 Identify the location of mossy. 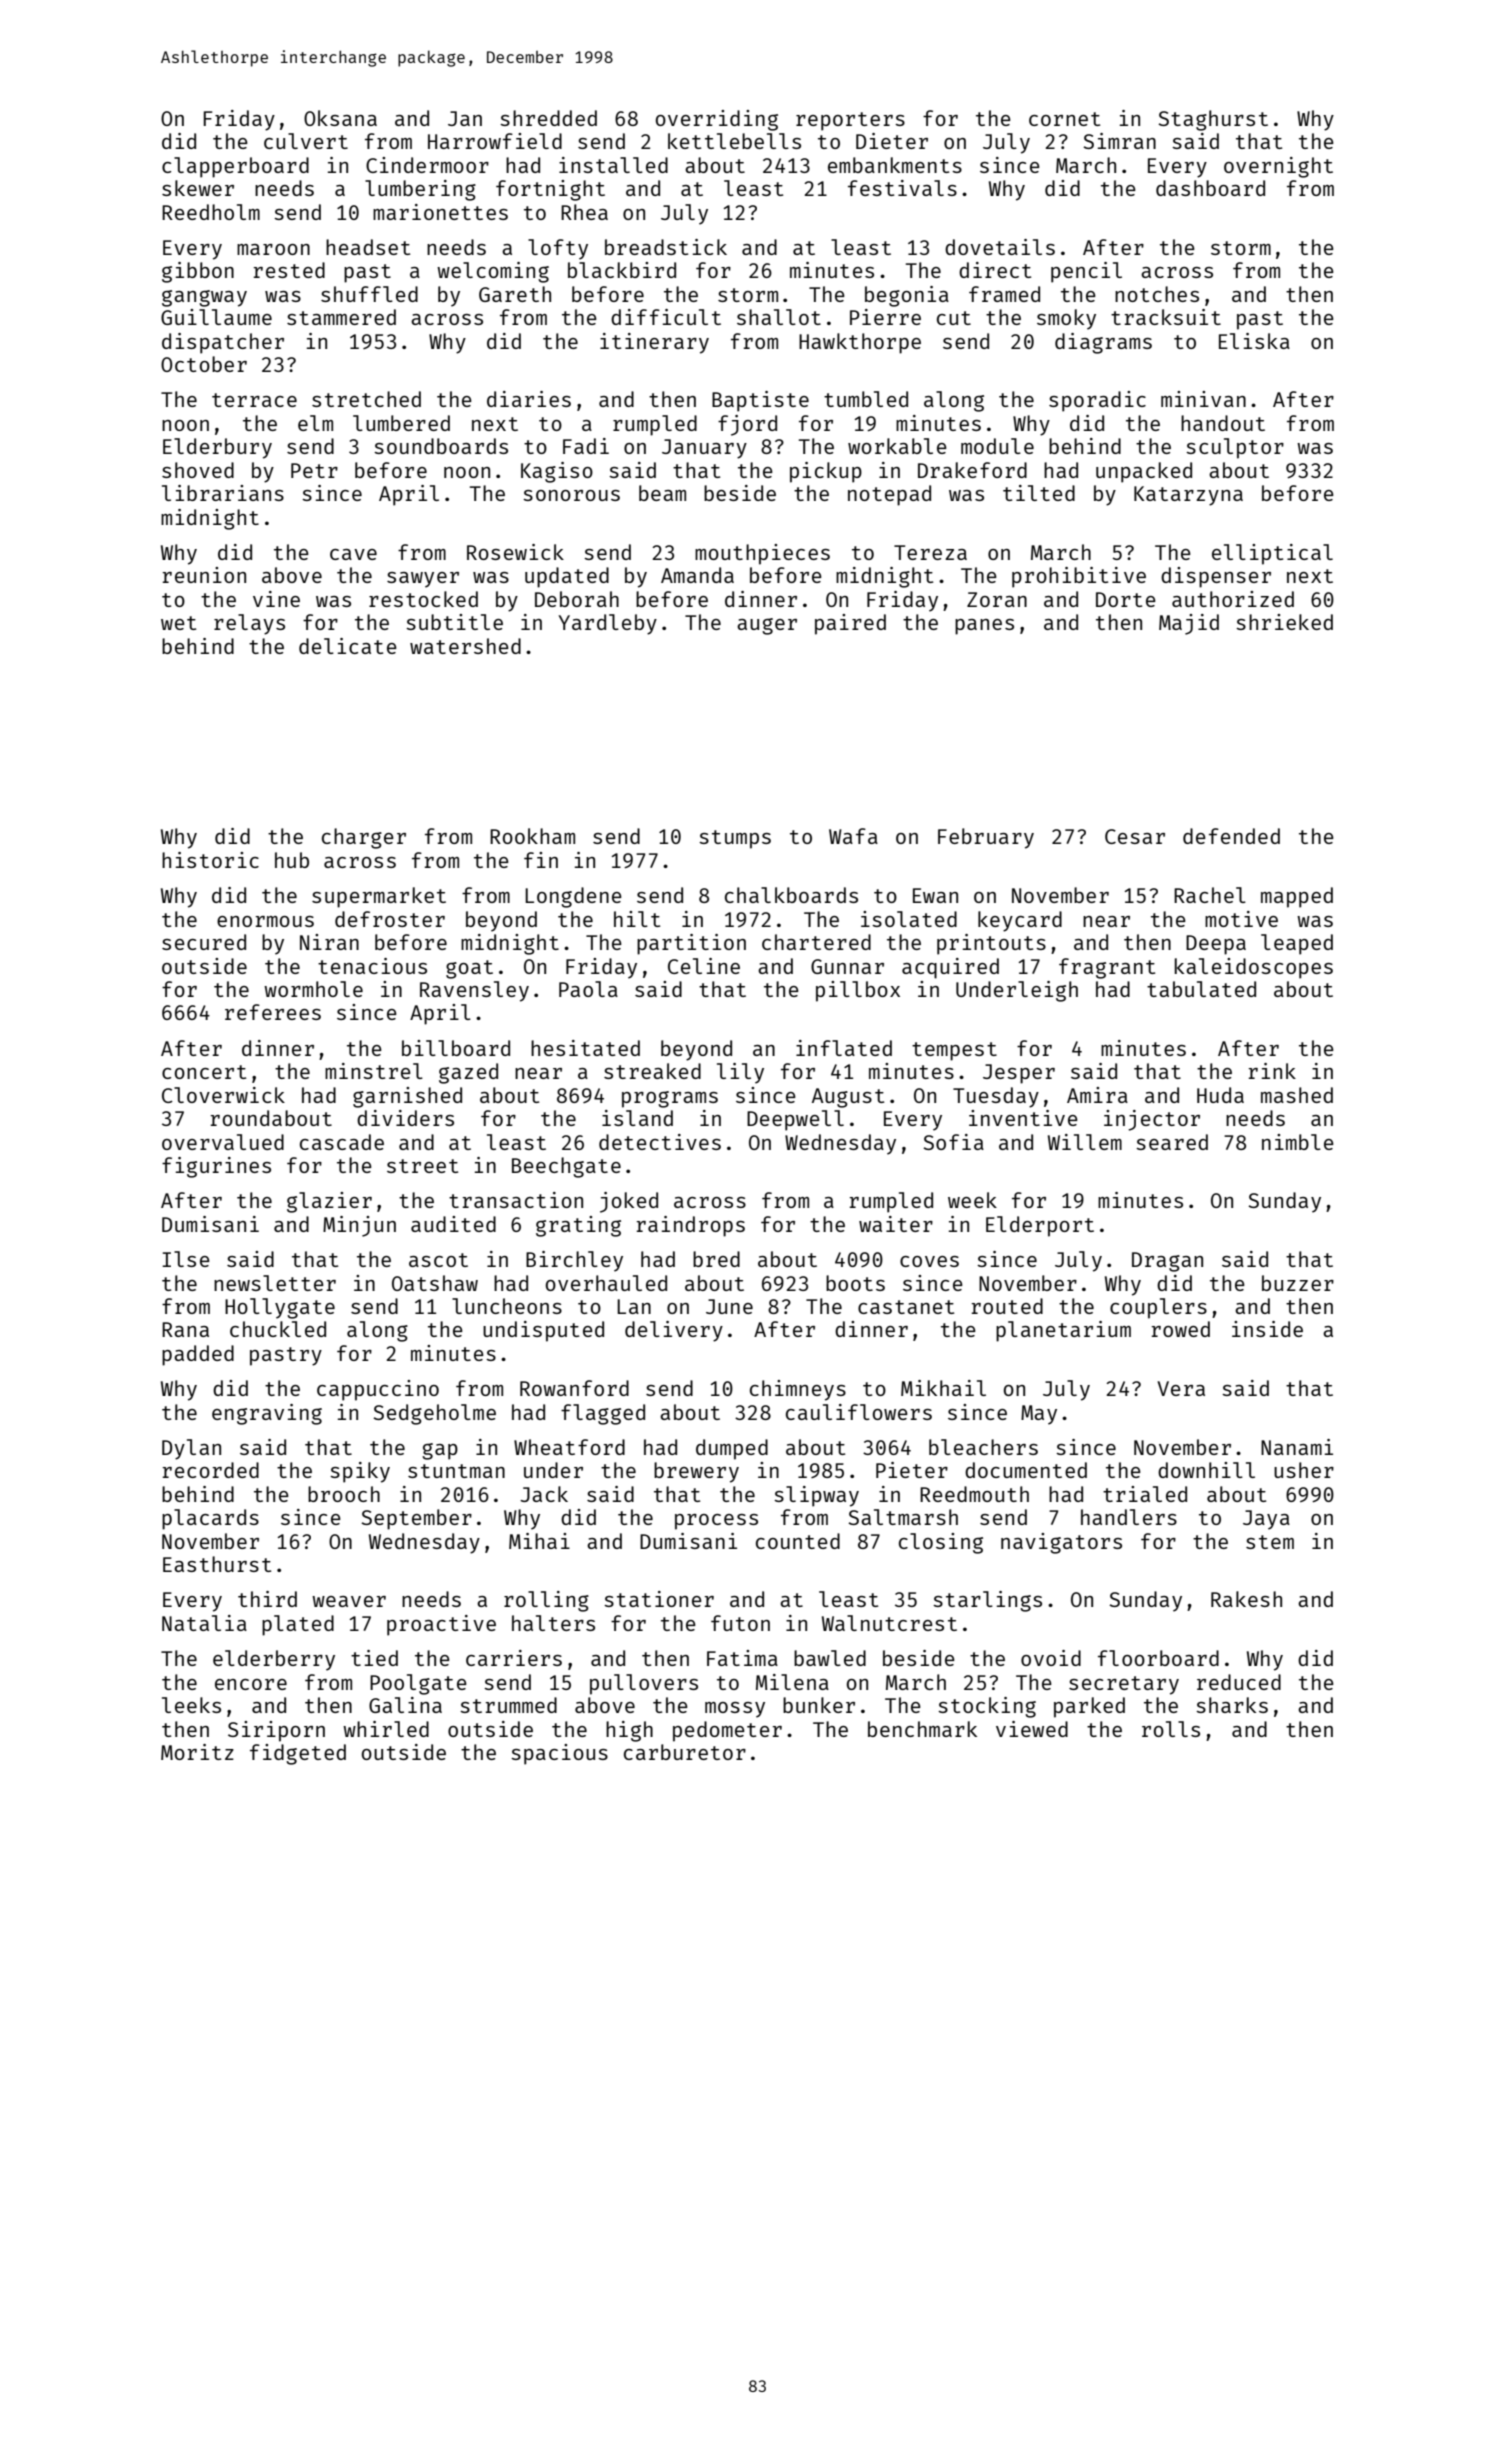
(735, 1710).
